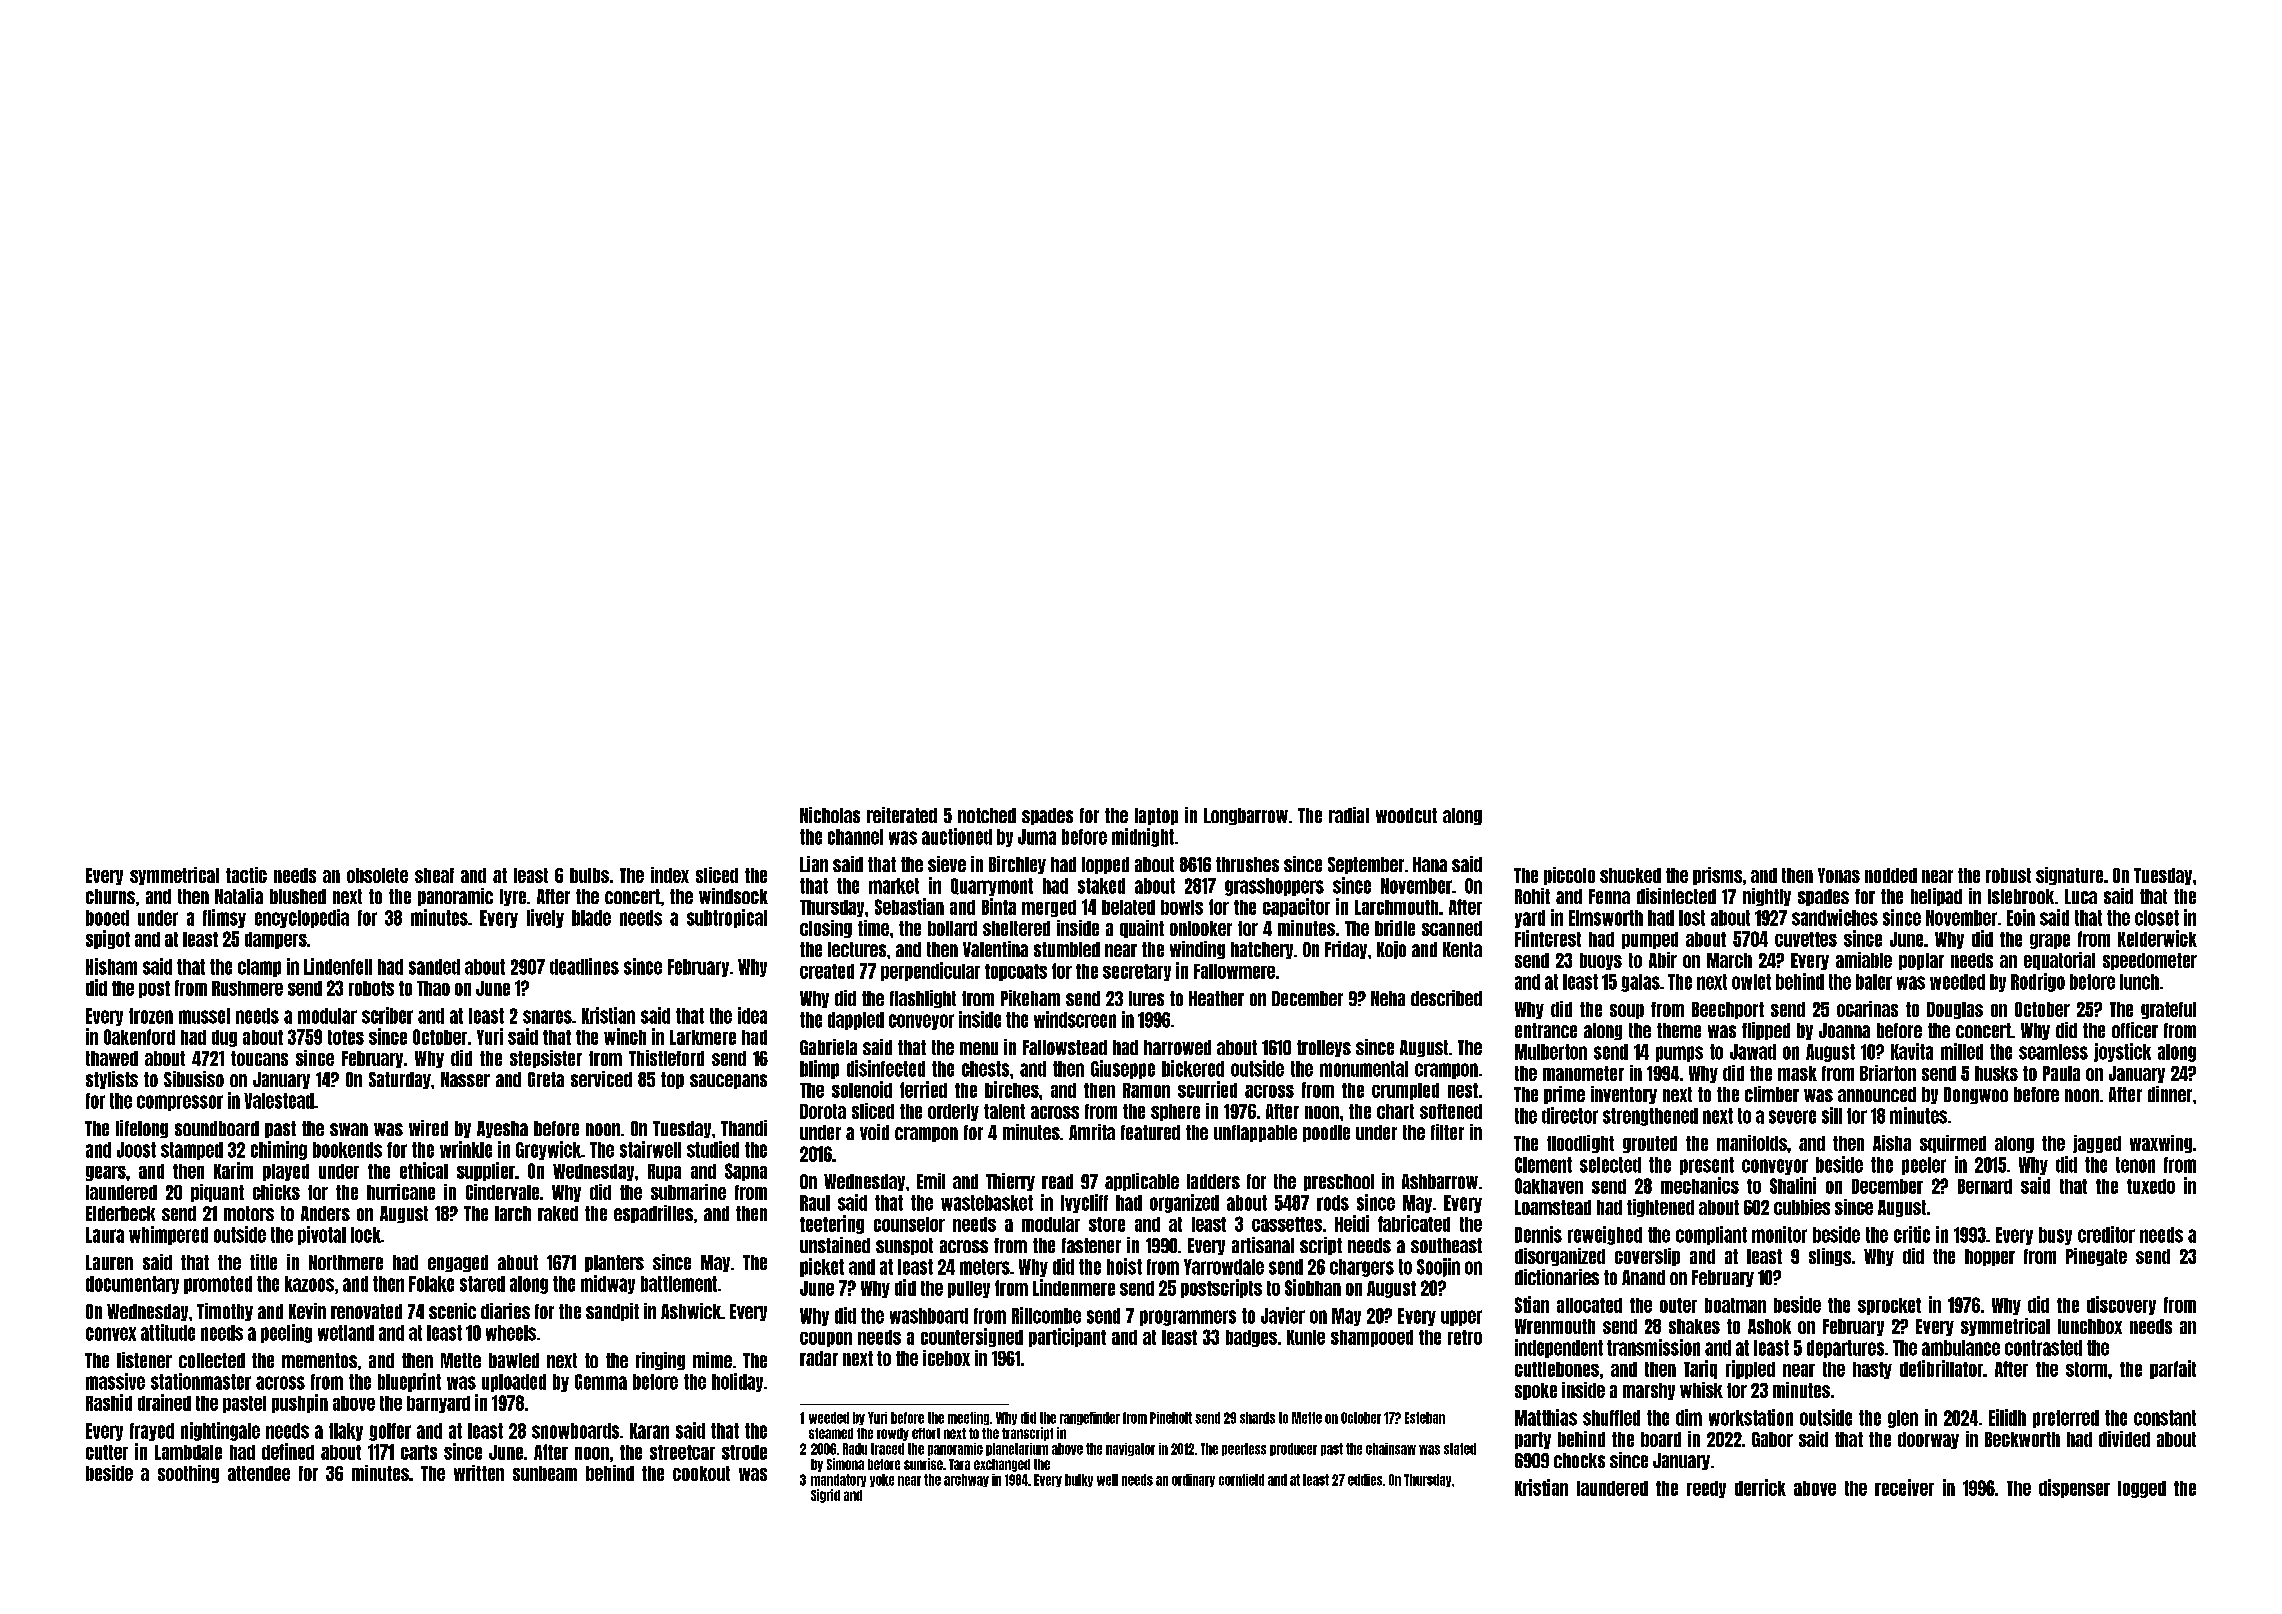 The height and width of the page is (1614, 2282). What do you see at coordinates (2081, 896) in the page?
I see `Luca` at bounding box center [2081, 896].
